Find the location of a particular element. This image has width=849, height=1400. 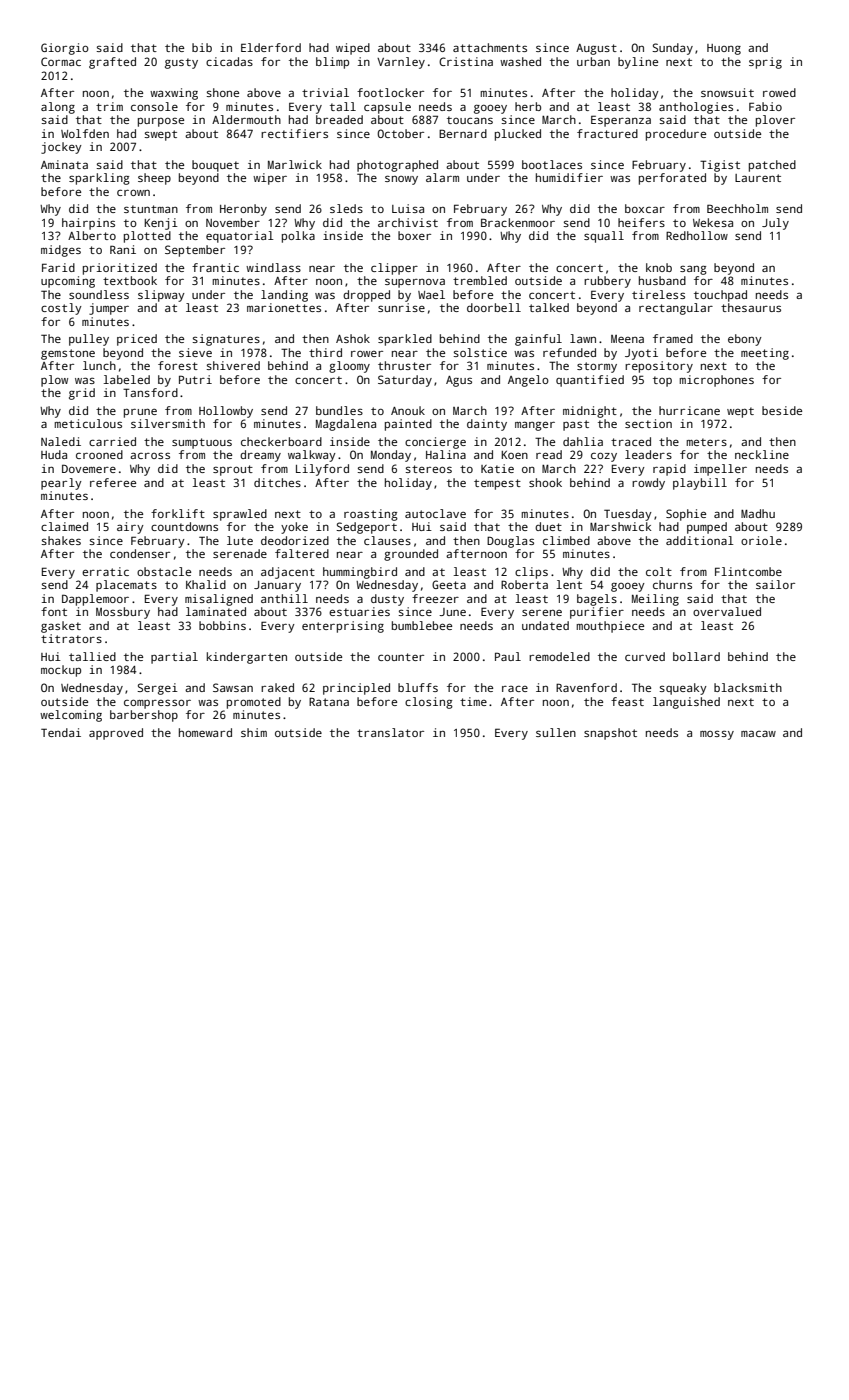

Cristina is located at coordinates (466, 61).
